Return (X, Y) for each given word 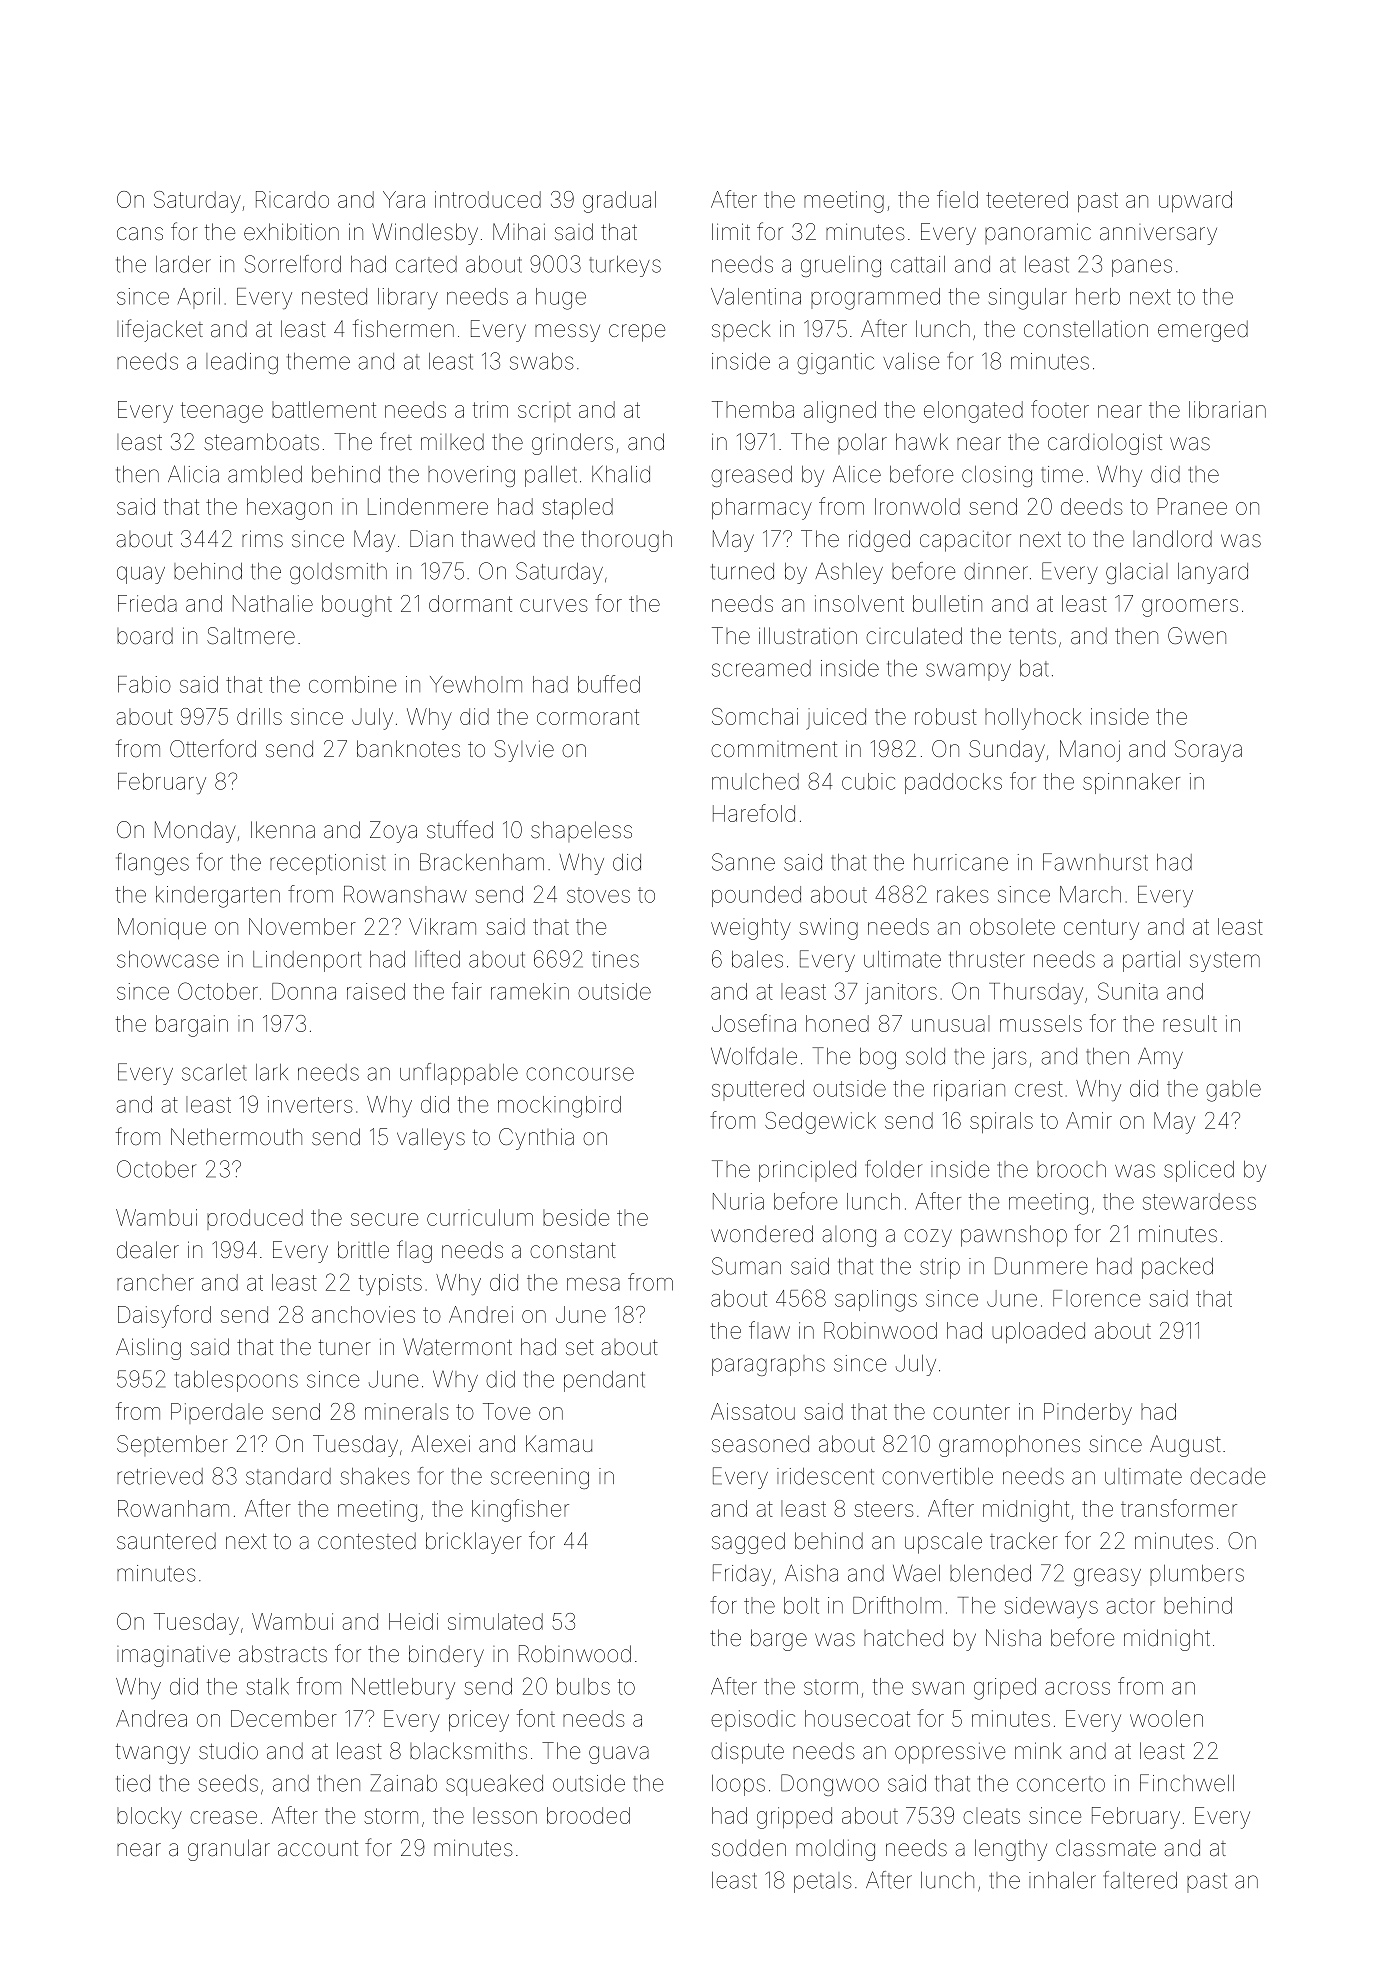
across (1077, 1688)
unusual (950, 1023)
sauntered (166, 1541)
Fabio (144, 684)
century (1101, 929)
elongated (973, 412)
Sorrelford (293, 264)
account (318, 1848)
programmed (875, 299)
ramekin (530, 991)
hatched (903, 1637)
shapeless (581, 831)
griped (1005, 1689)
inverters (310, 1104)
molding (835, 1850)
